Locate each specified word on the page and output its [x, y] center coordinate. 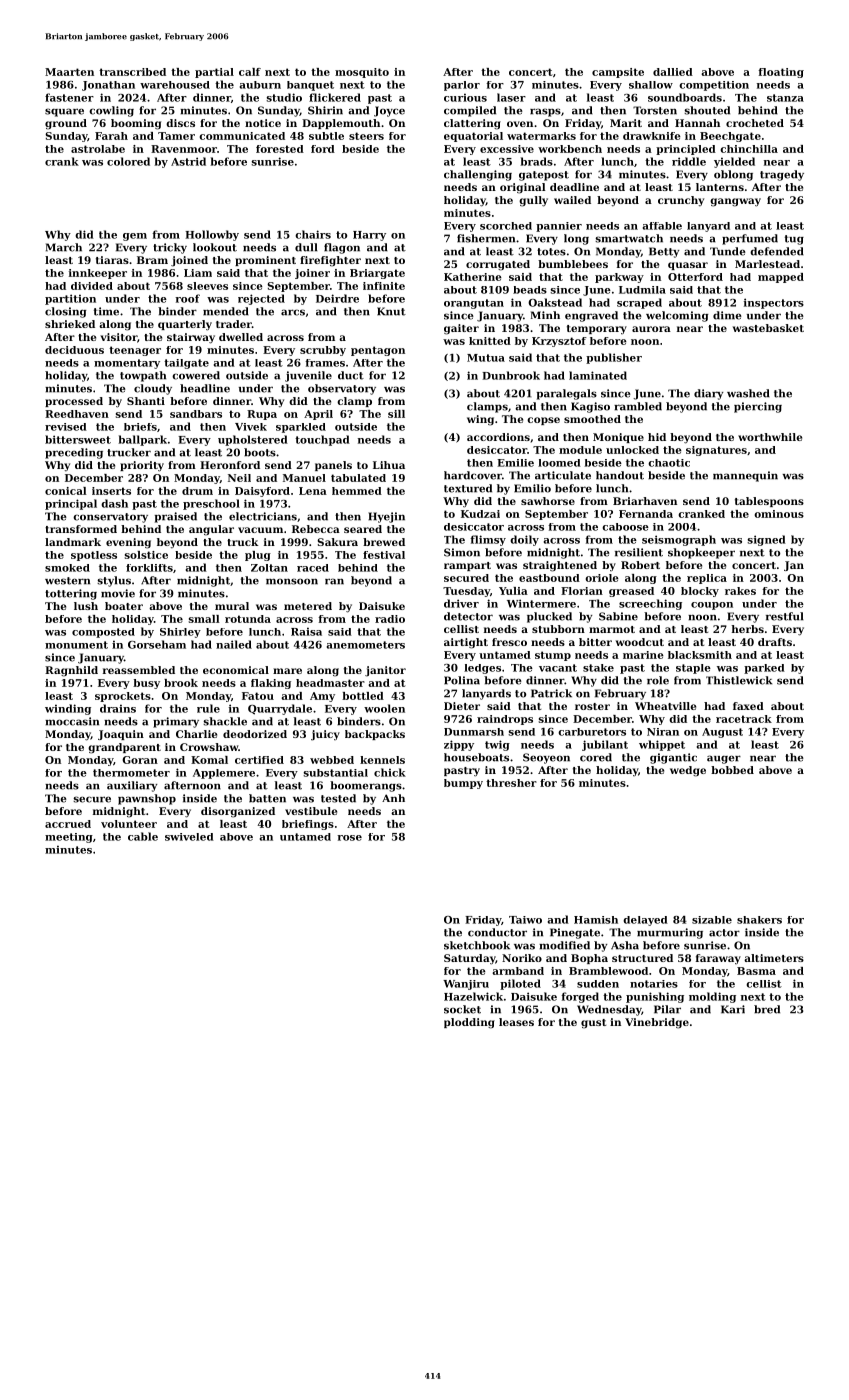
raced [313, 568]
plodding [469, 1023]
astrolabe [98, 149]
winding [68, 709]
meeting [69, 838]
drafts [775, 642]
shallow [651, 85]
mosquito [362, 73]
